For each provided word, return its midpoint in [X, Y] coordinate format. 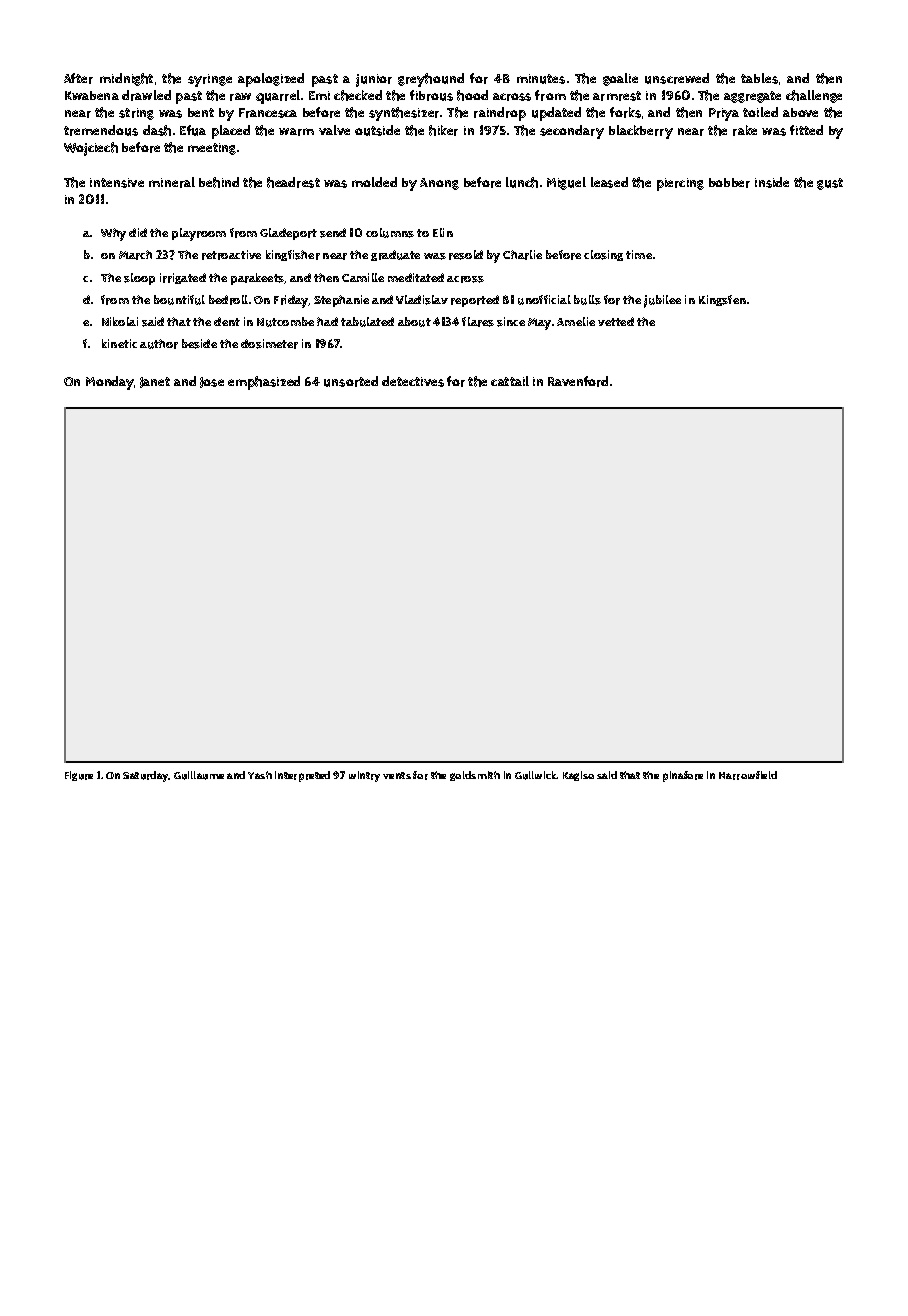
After [78, 78]
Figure [79, 776]
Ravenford [578, 381]
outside [377, 130]
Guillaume [199, 775]
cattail [510, 381]
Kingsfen [722, 300]
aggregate [752, 97]
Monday [110, 383]
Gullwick [536, 775]
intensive [117, 183]
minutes [541, 79]
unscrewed [677, 78]
